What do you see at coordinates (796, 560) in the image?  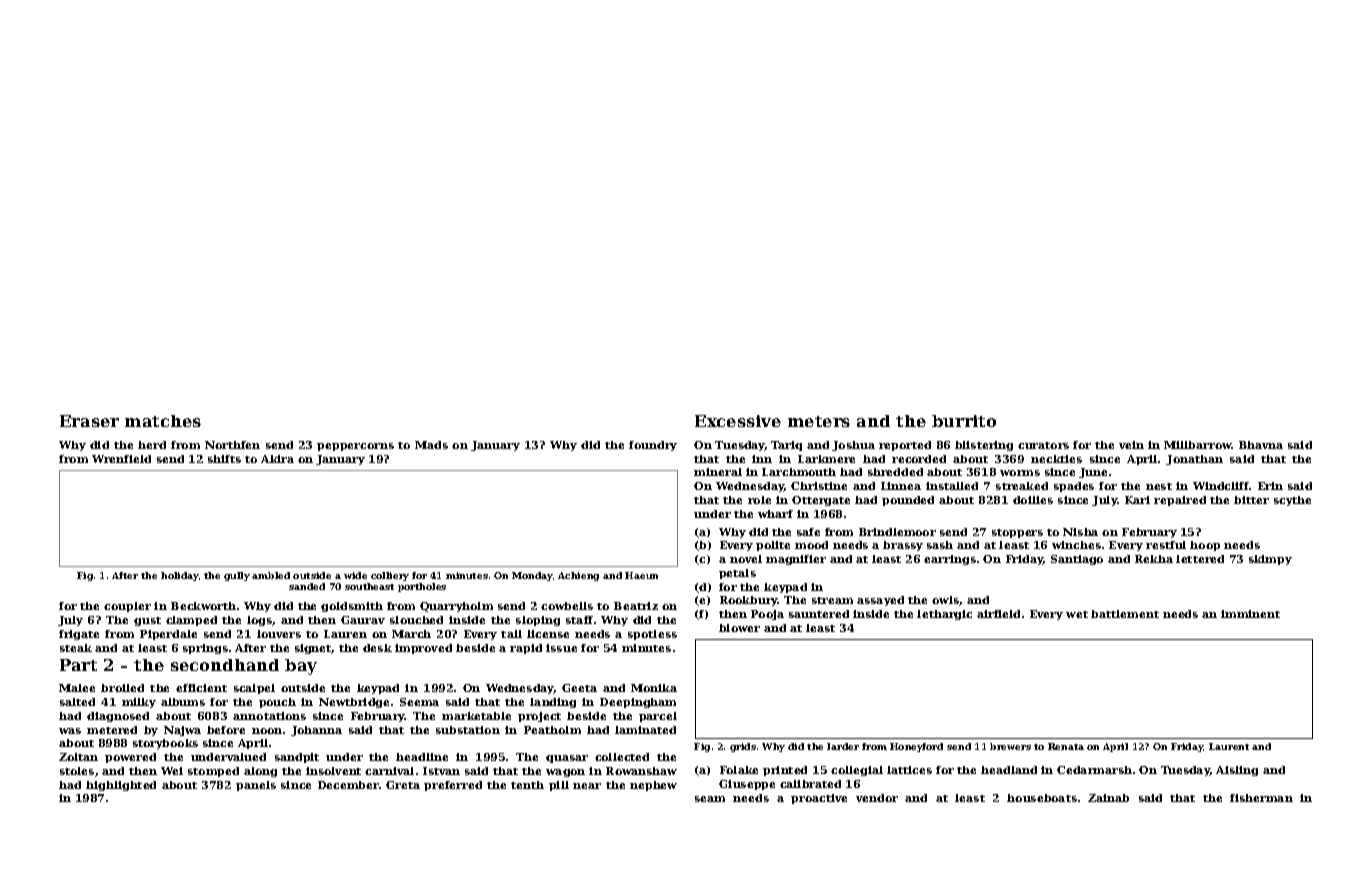 I see `magnifier` at bounding box center [796, 560].
